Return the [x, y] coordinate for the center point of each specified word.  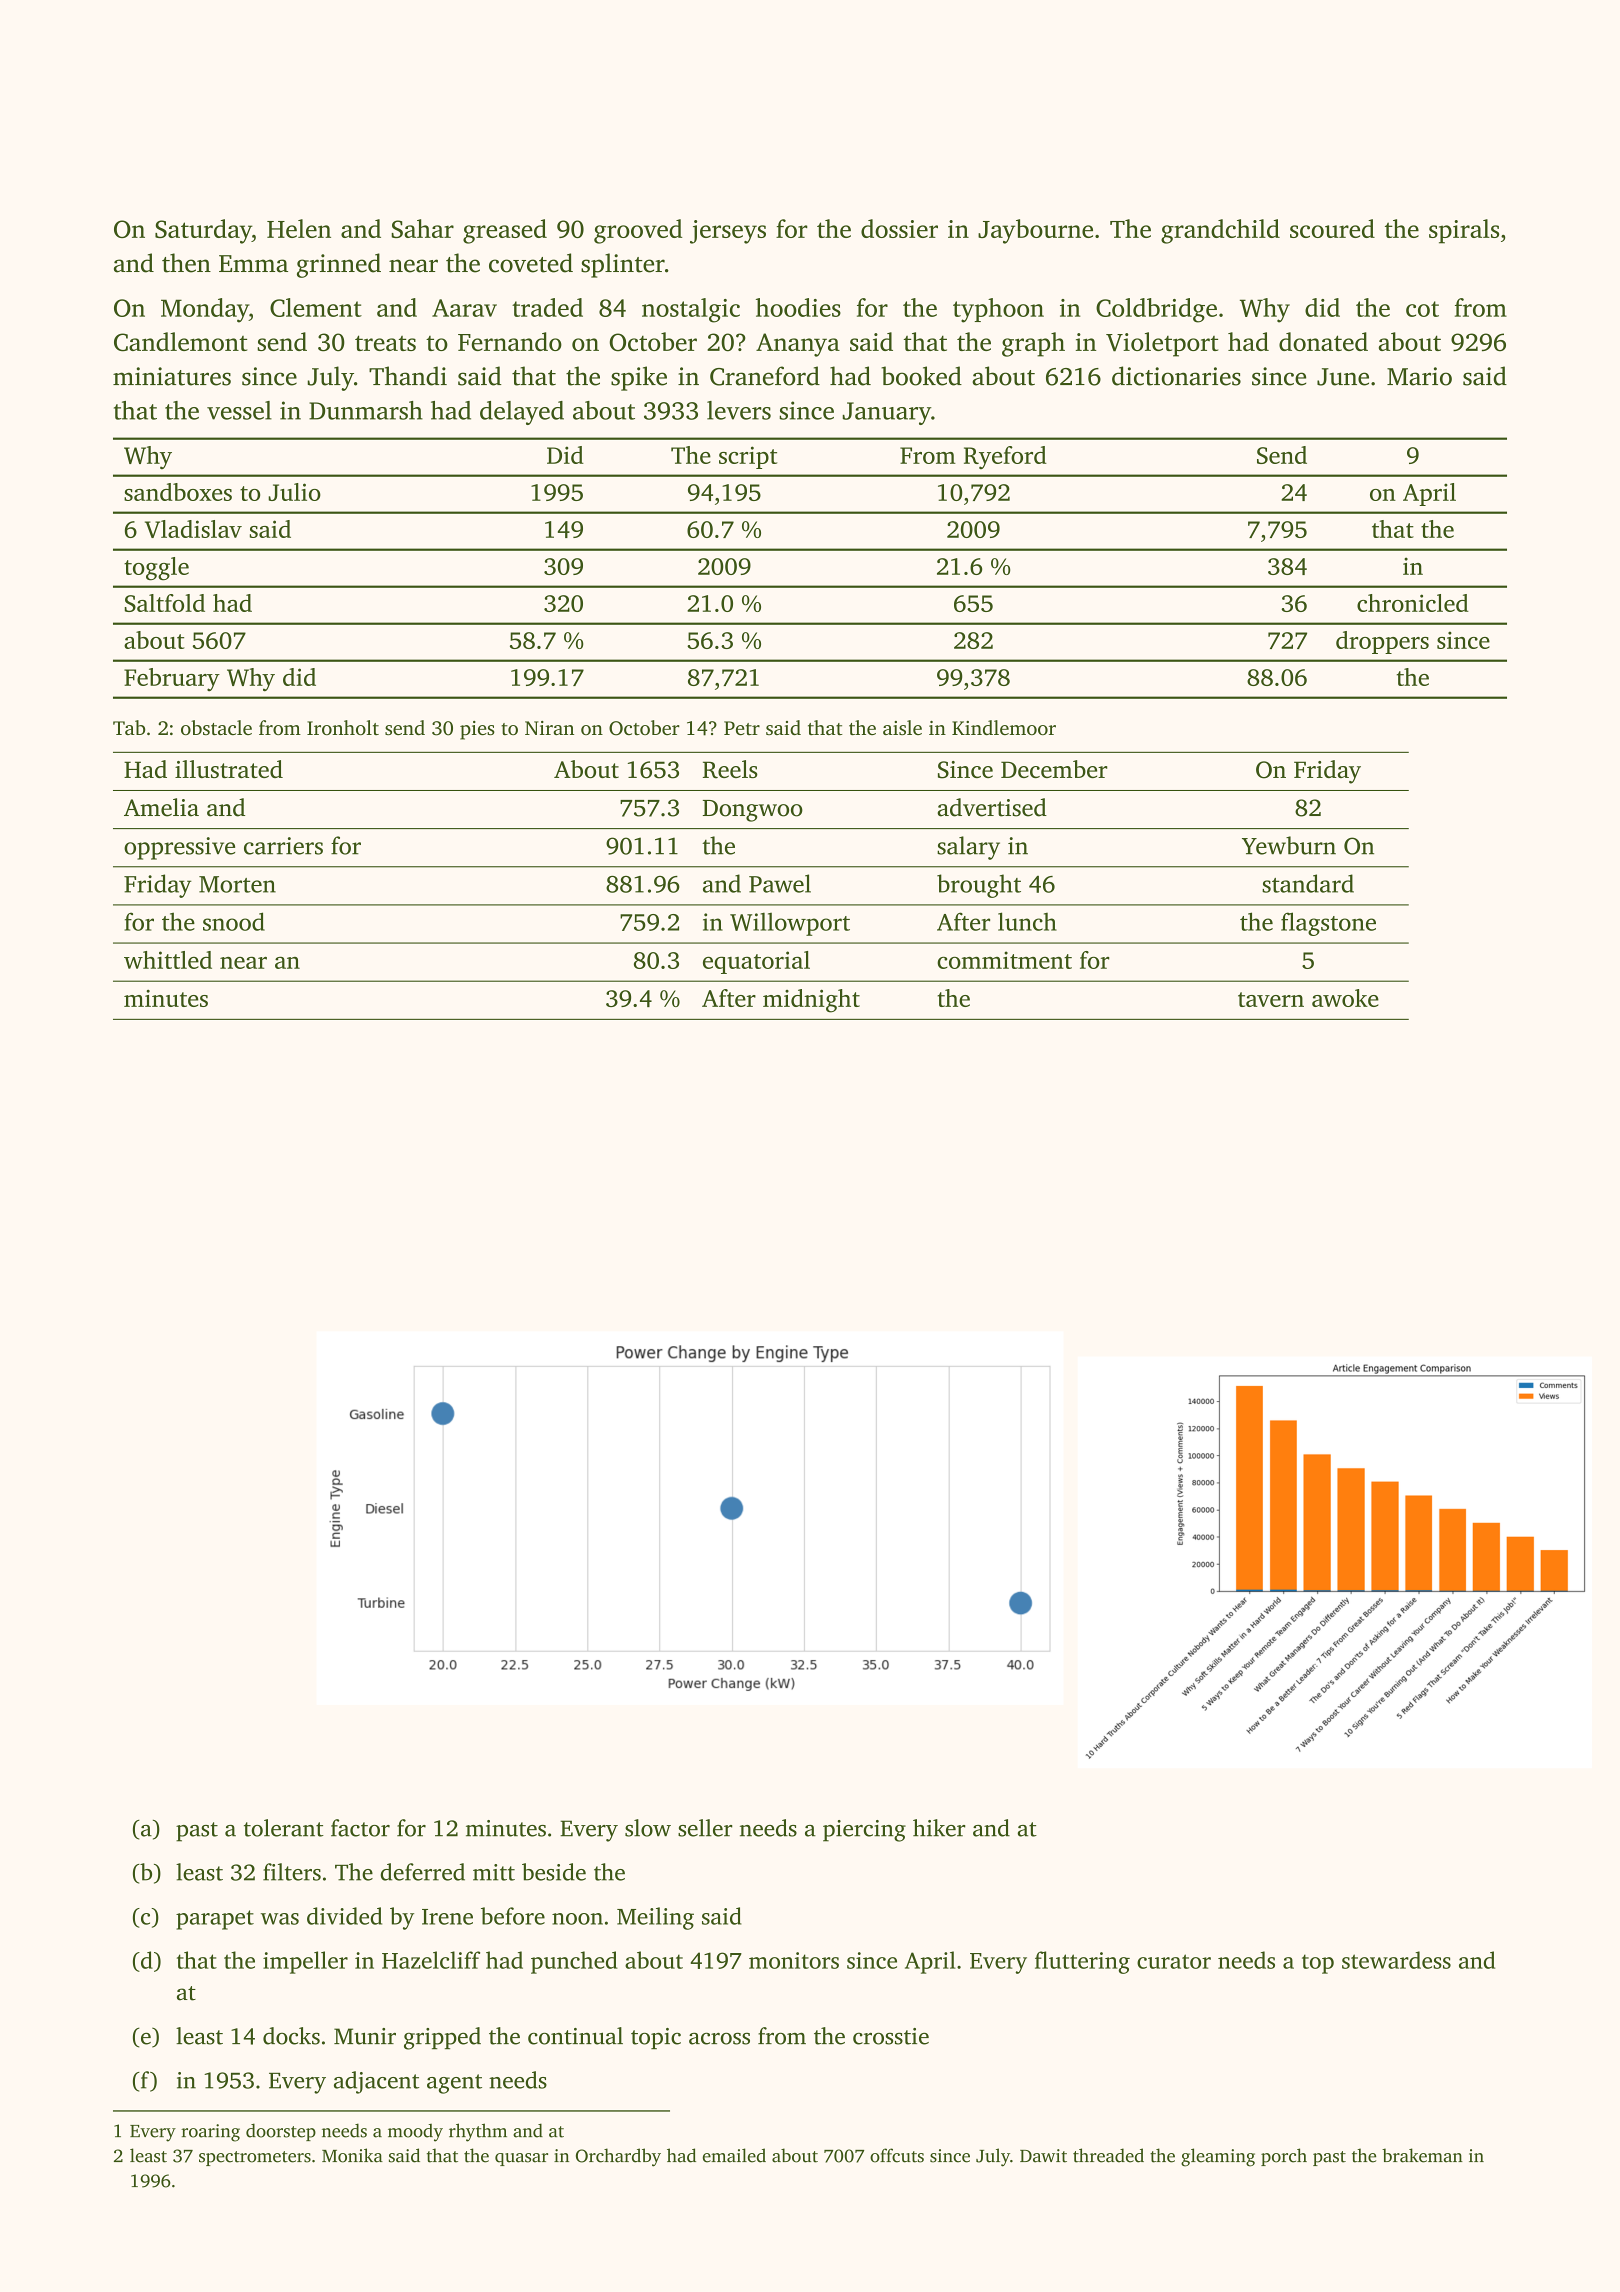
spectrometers [255, 2158]
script [748, 457]
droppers [1382, 642]
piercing [864, 1831]
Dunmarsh [366, 410]
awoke [1345, 998]
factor [360, 1828]
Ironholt [343, 727]
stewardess [1396, 1960]
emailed [734, 2155]
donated [1323, 341]
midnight [811, 1001]
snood [234, 921]
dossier [899, 228]
